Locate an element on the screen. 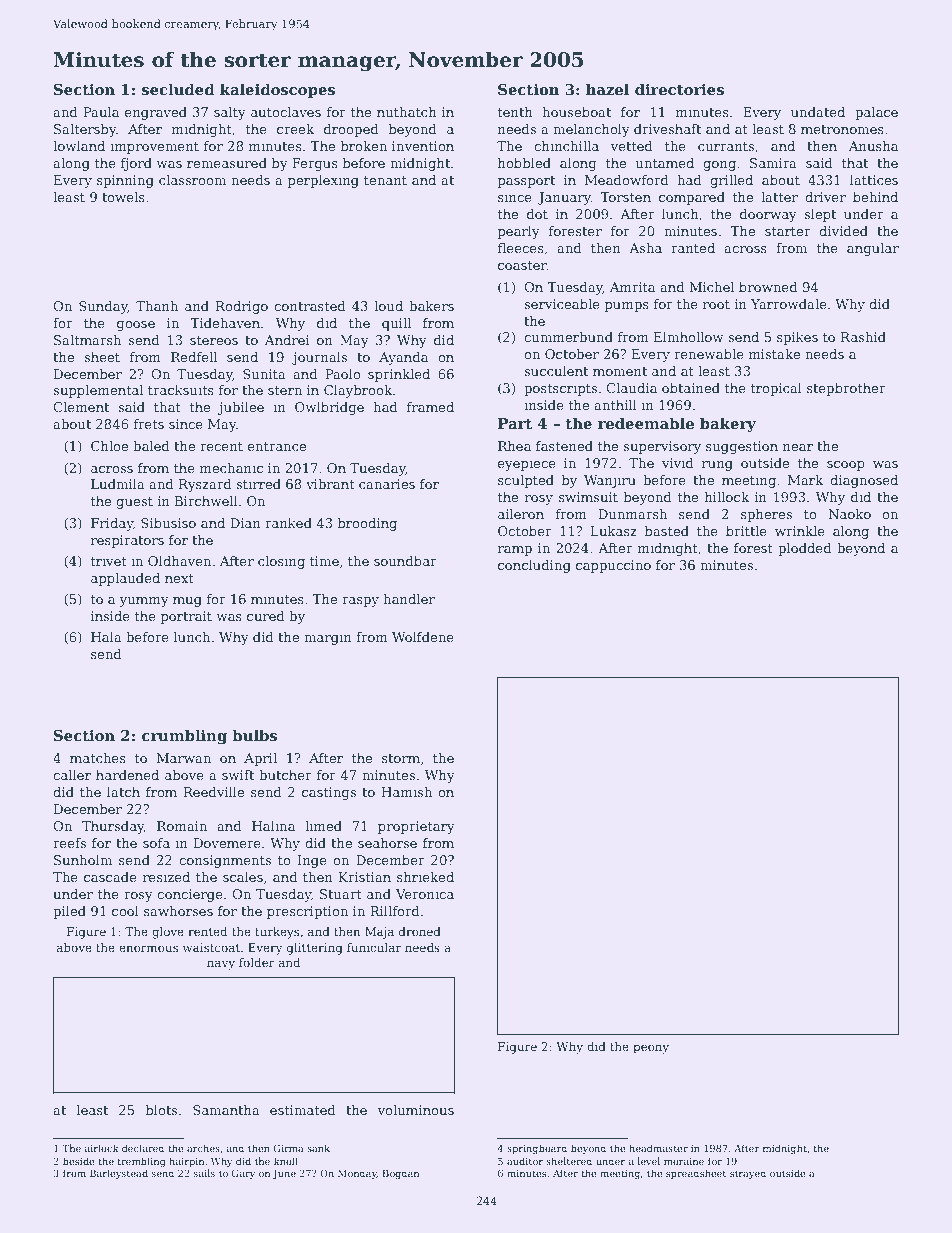  proprietary is located at coordinates (416, 827).
